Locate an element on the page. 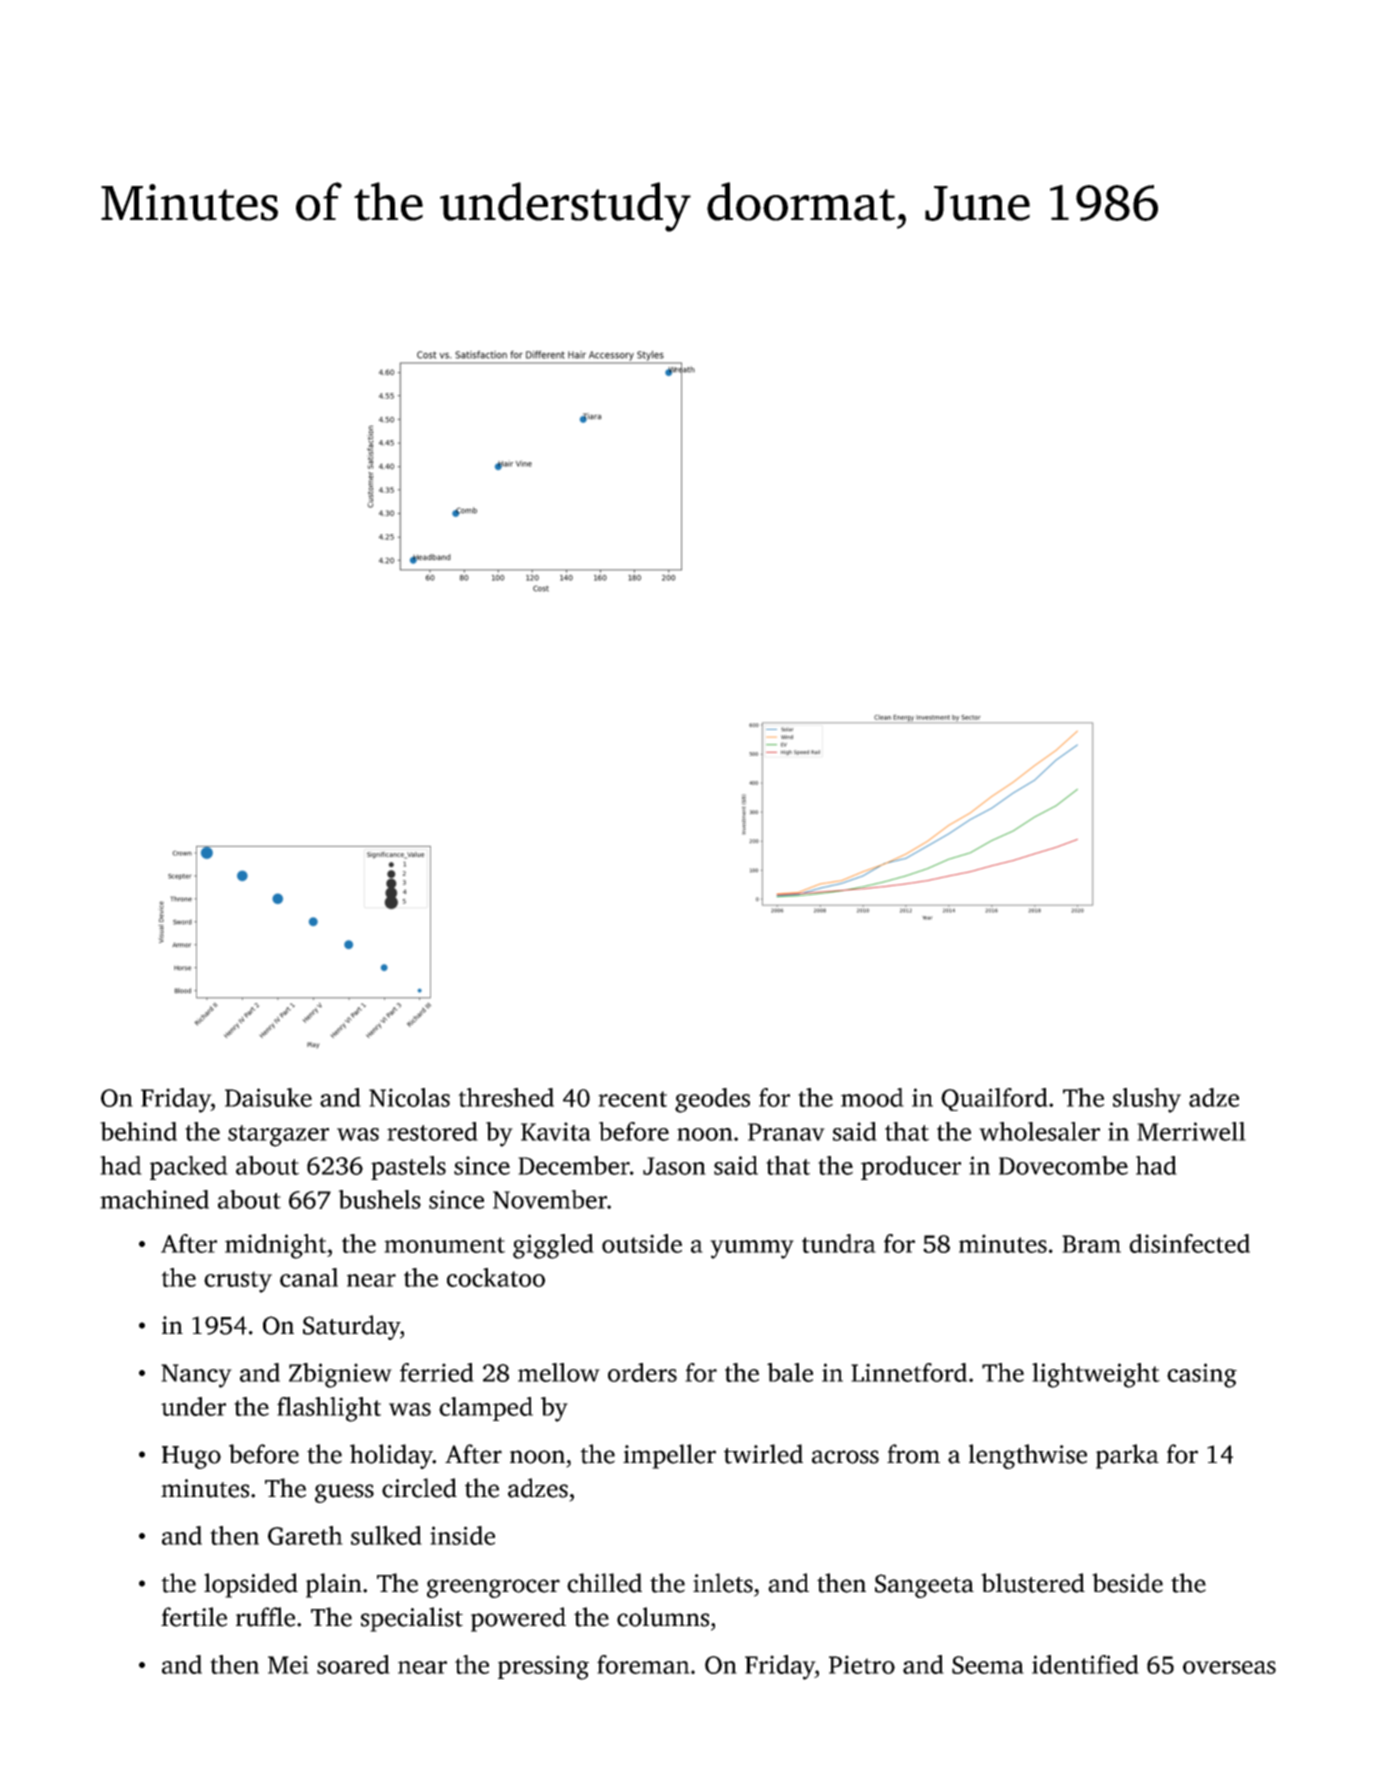 Image resolution: width=1379 pixels, height=1784 pixels. Hugo is located at coordinates (191, 1457).
